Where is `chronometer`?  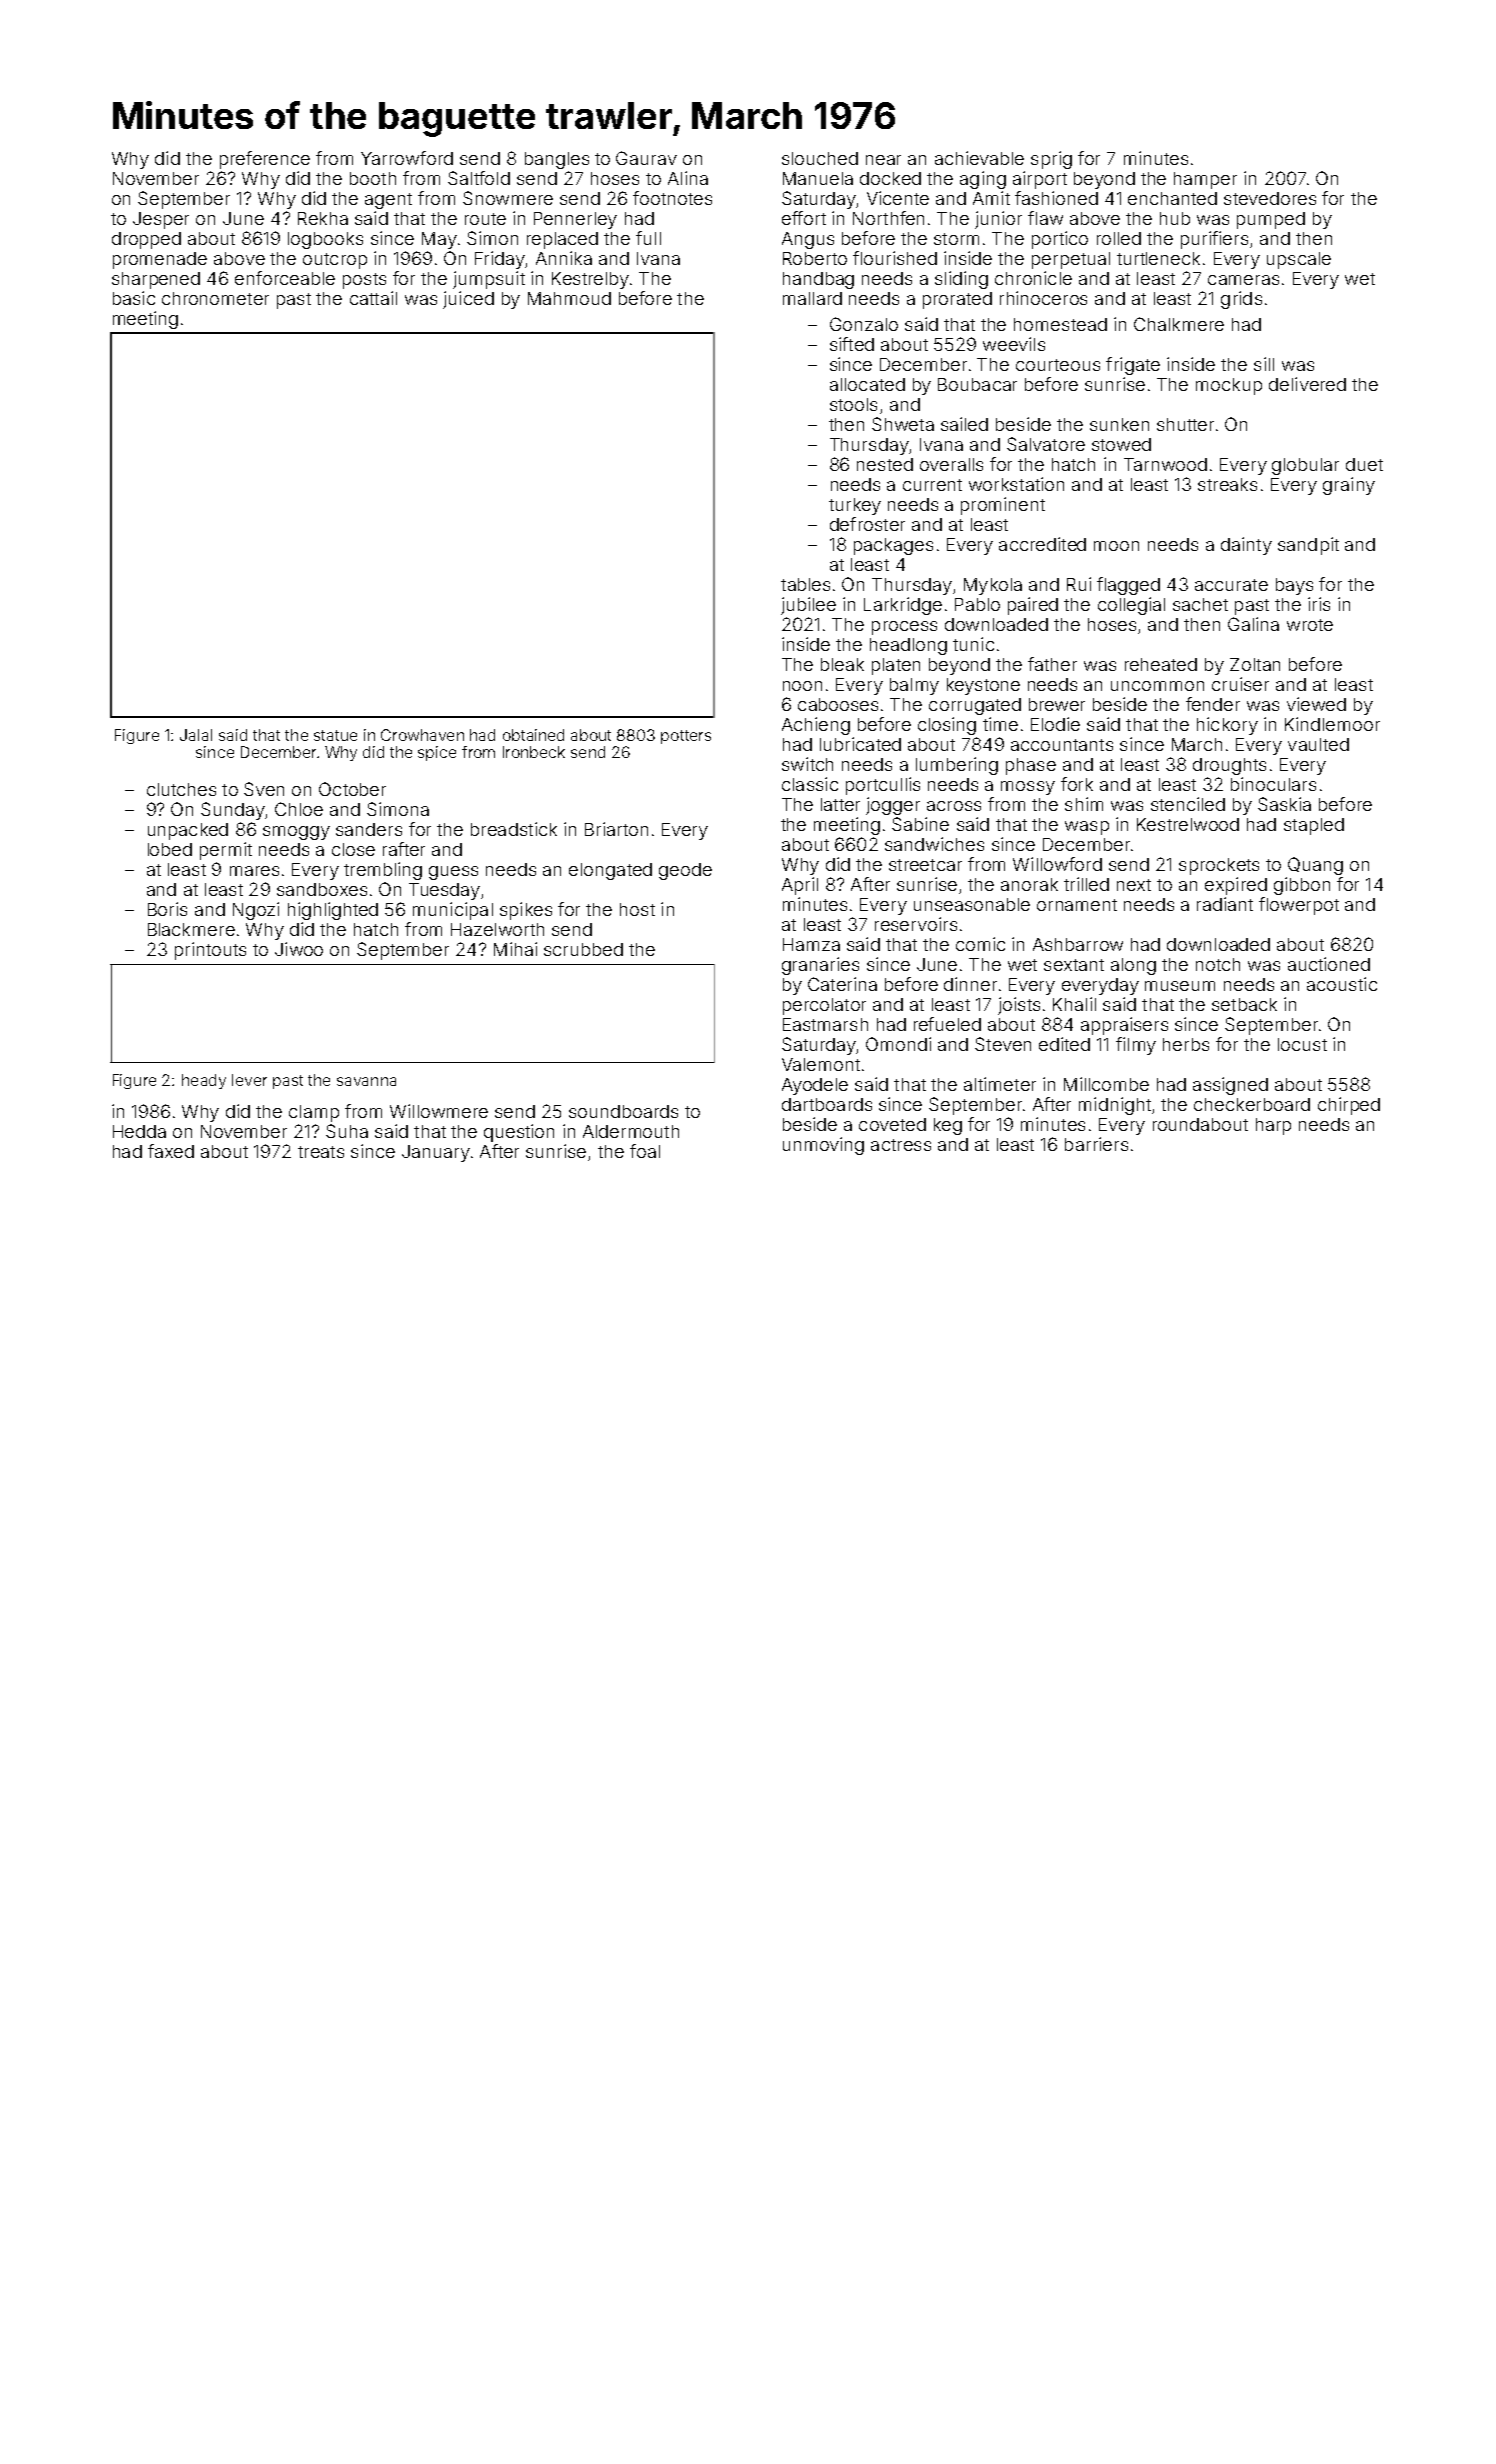 chronometer is located at coordinates (215, 298).
